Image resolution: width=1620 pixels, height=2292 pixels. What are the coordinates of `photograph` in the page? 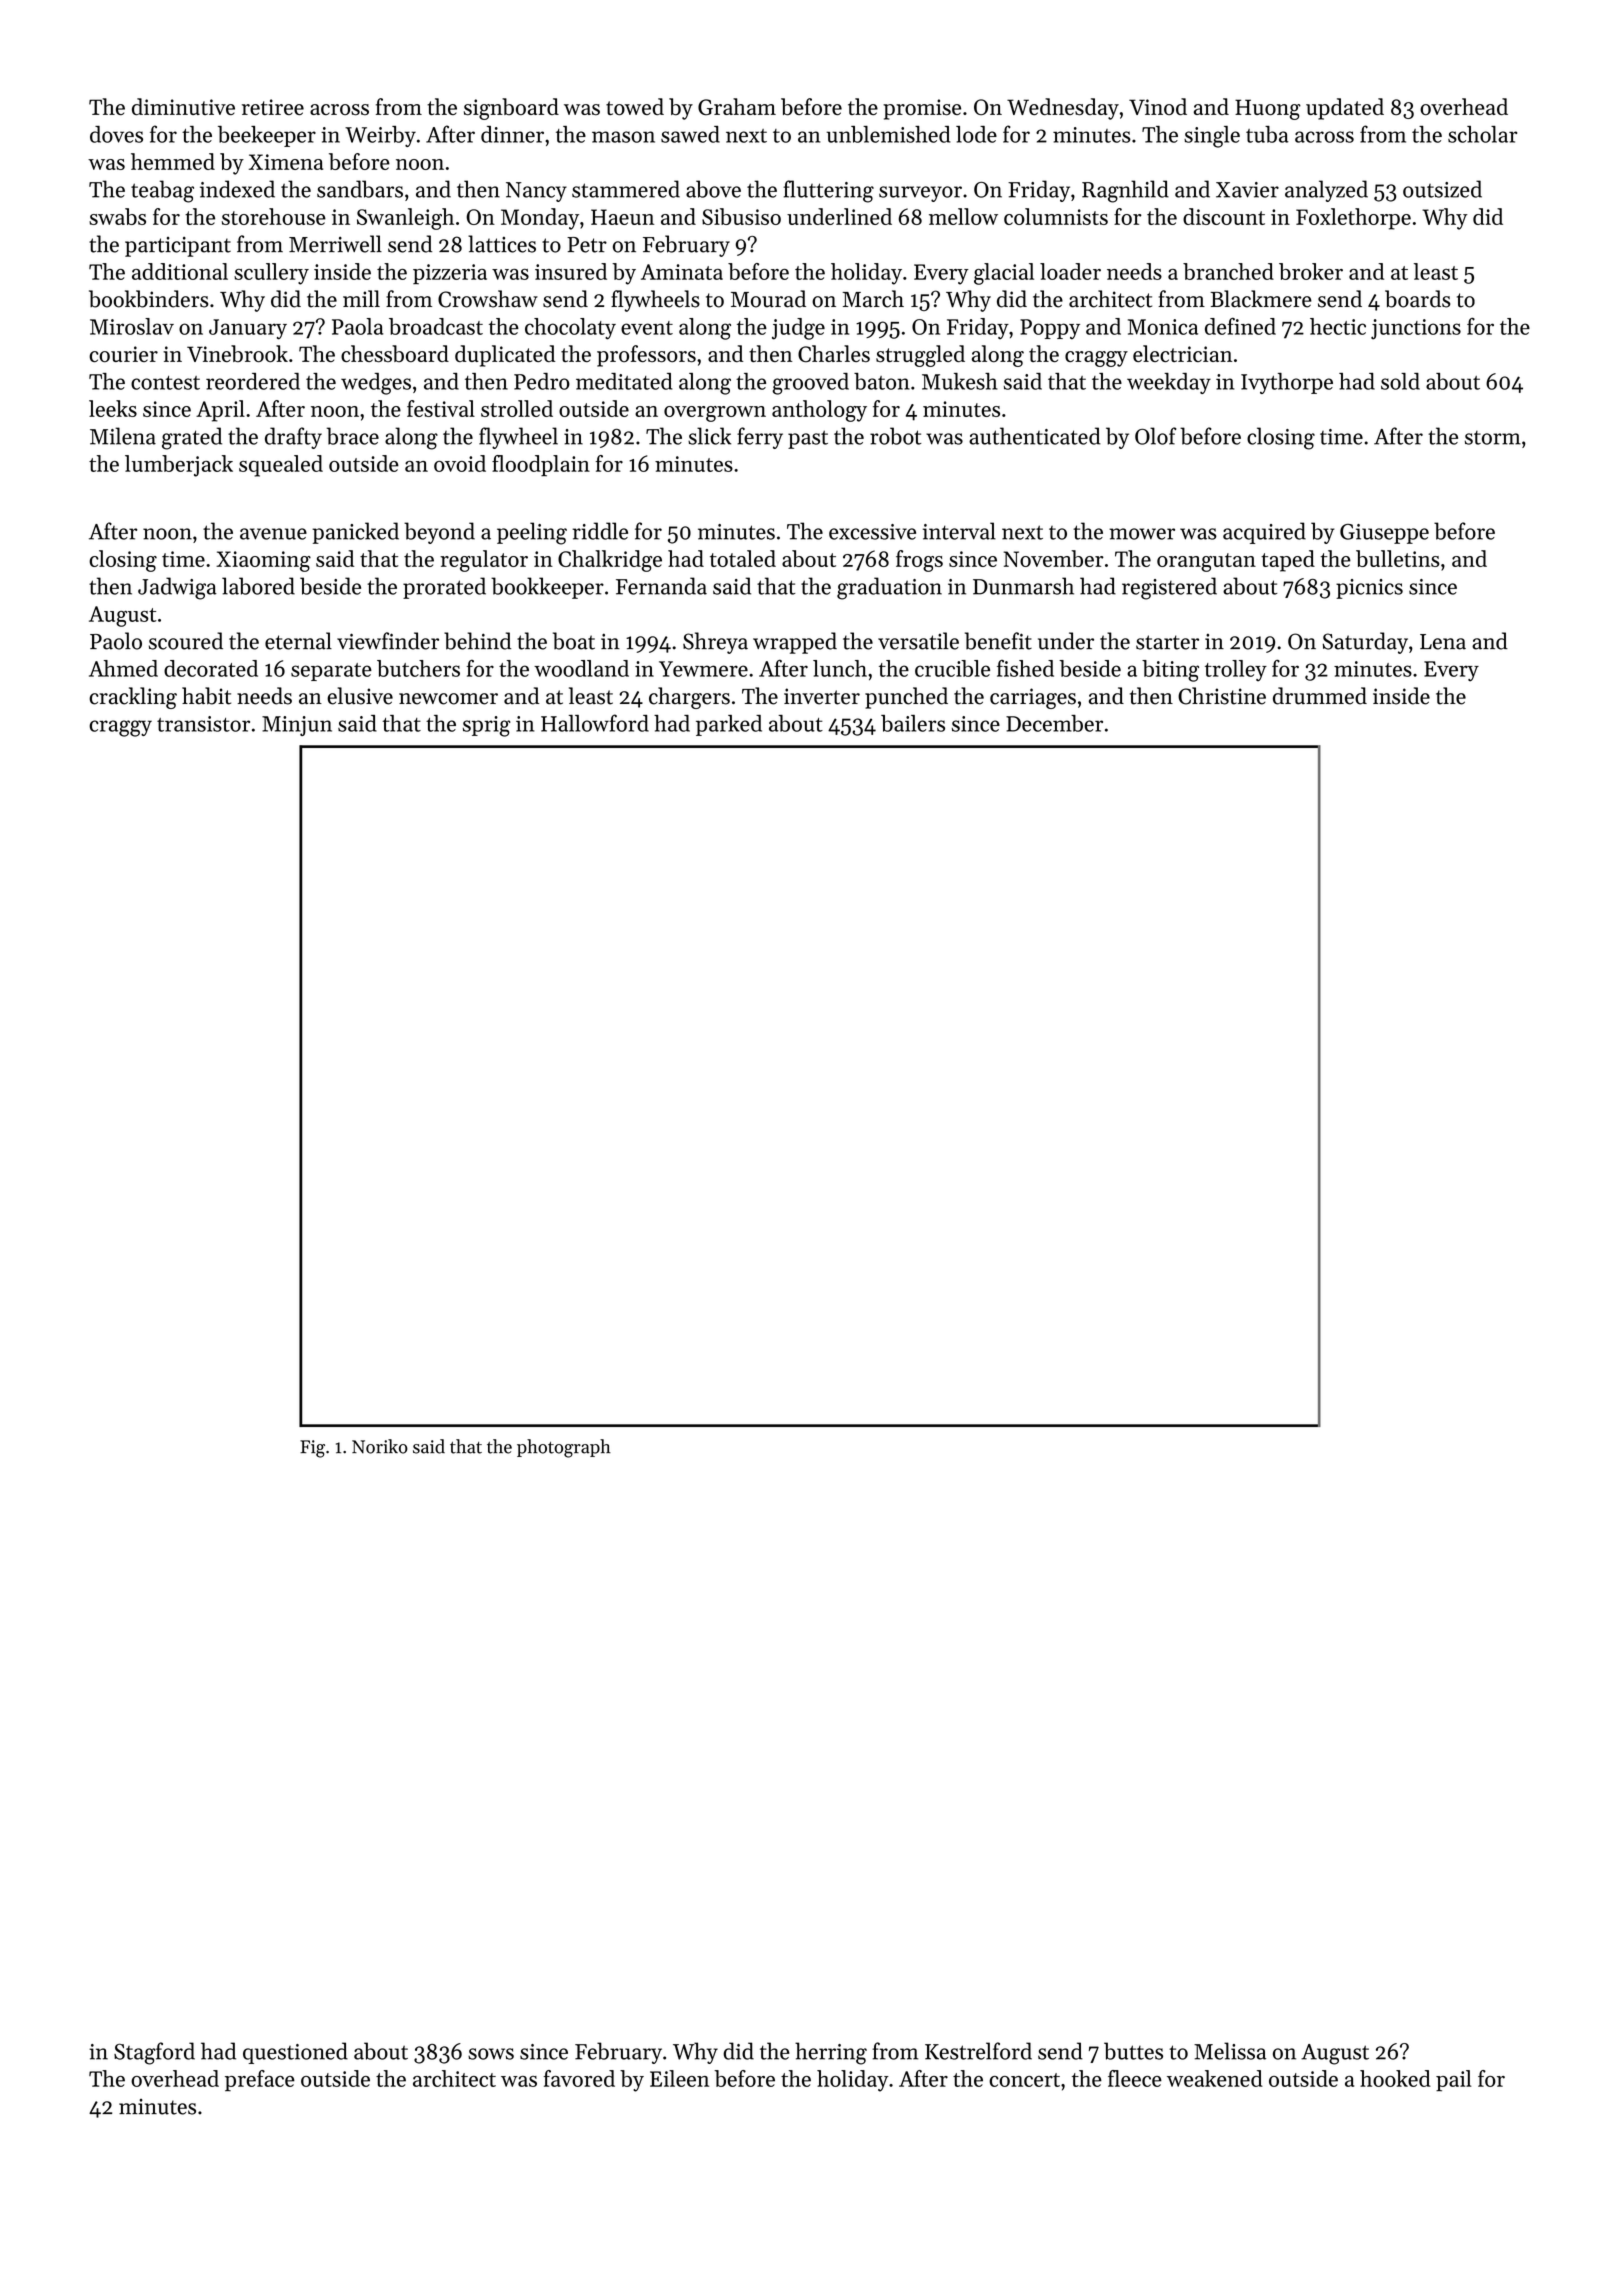 It's located at (564, 1448).
